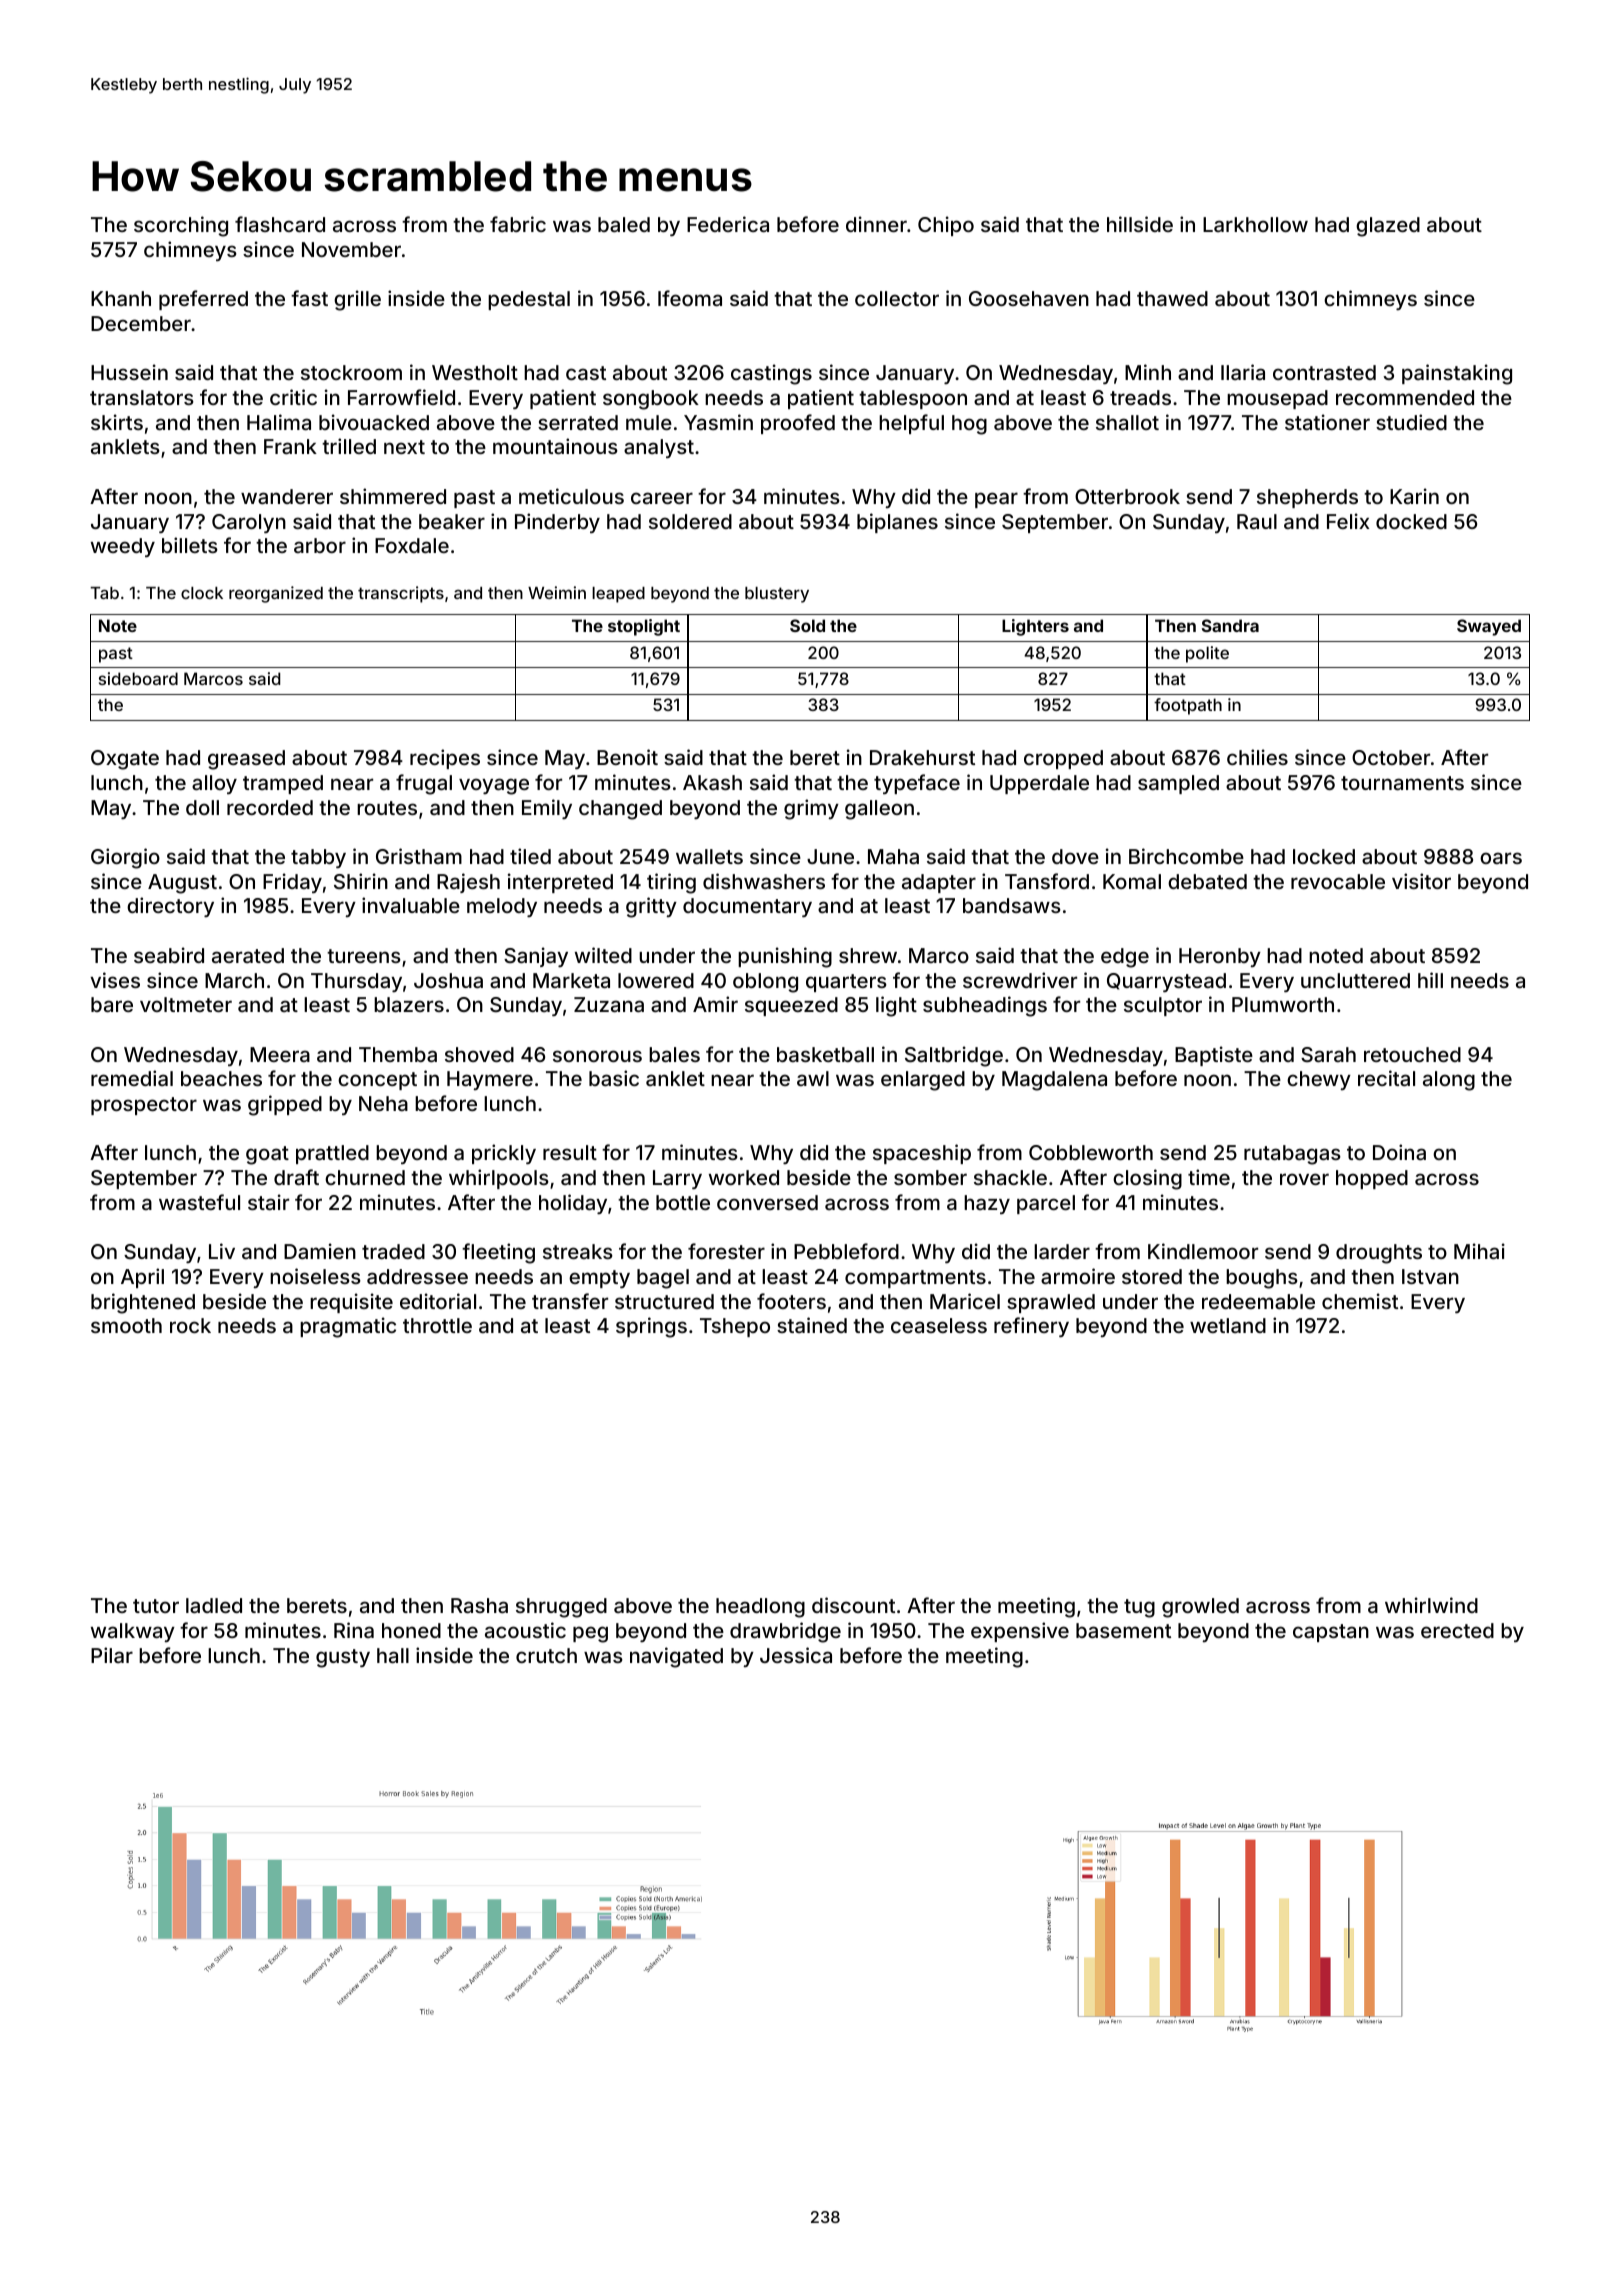  Describe the element at coordinates (412, 545) in the screenshot. I see `Foxdale` at that location.
